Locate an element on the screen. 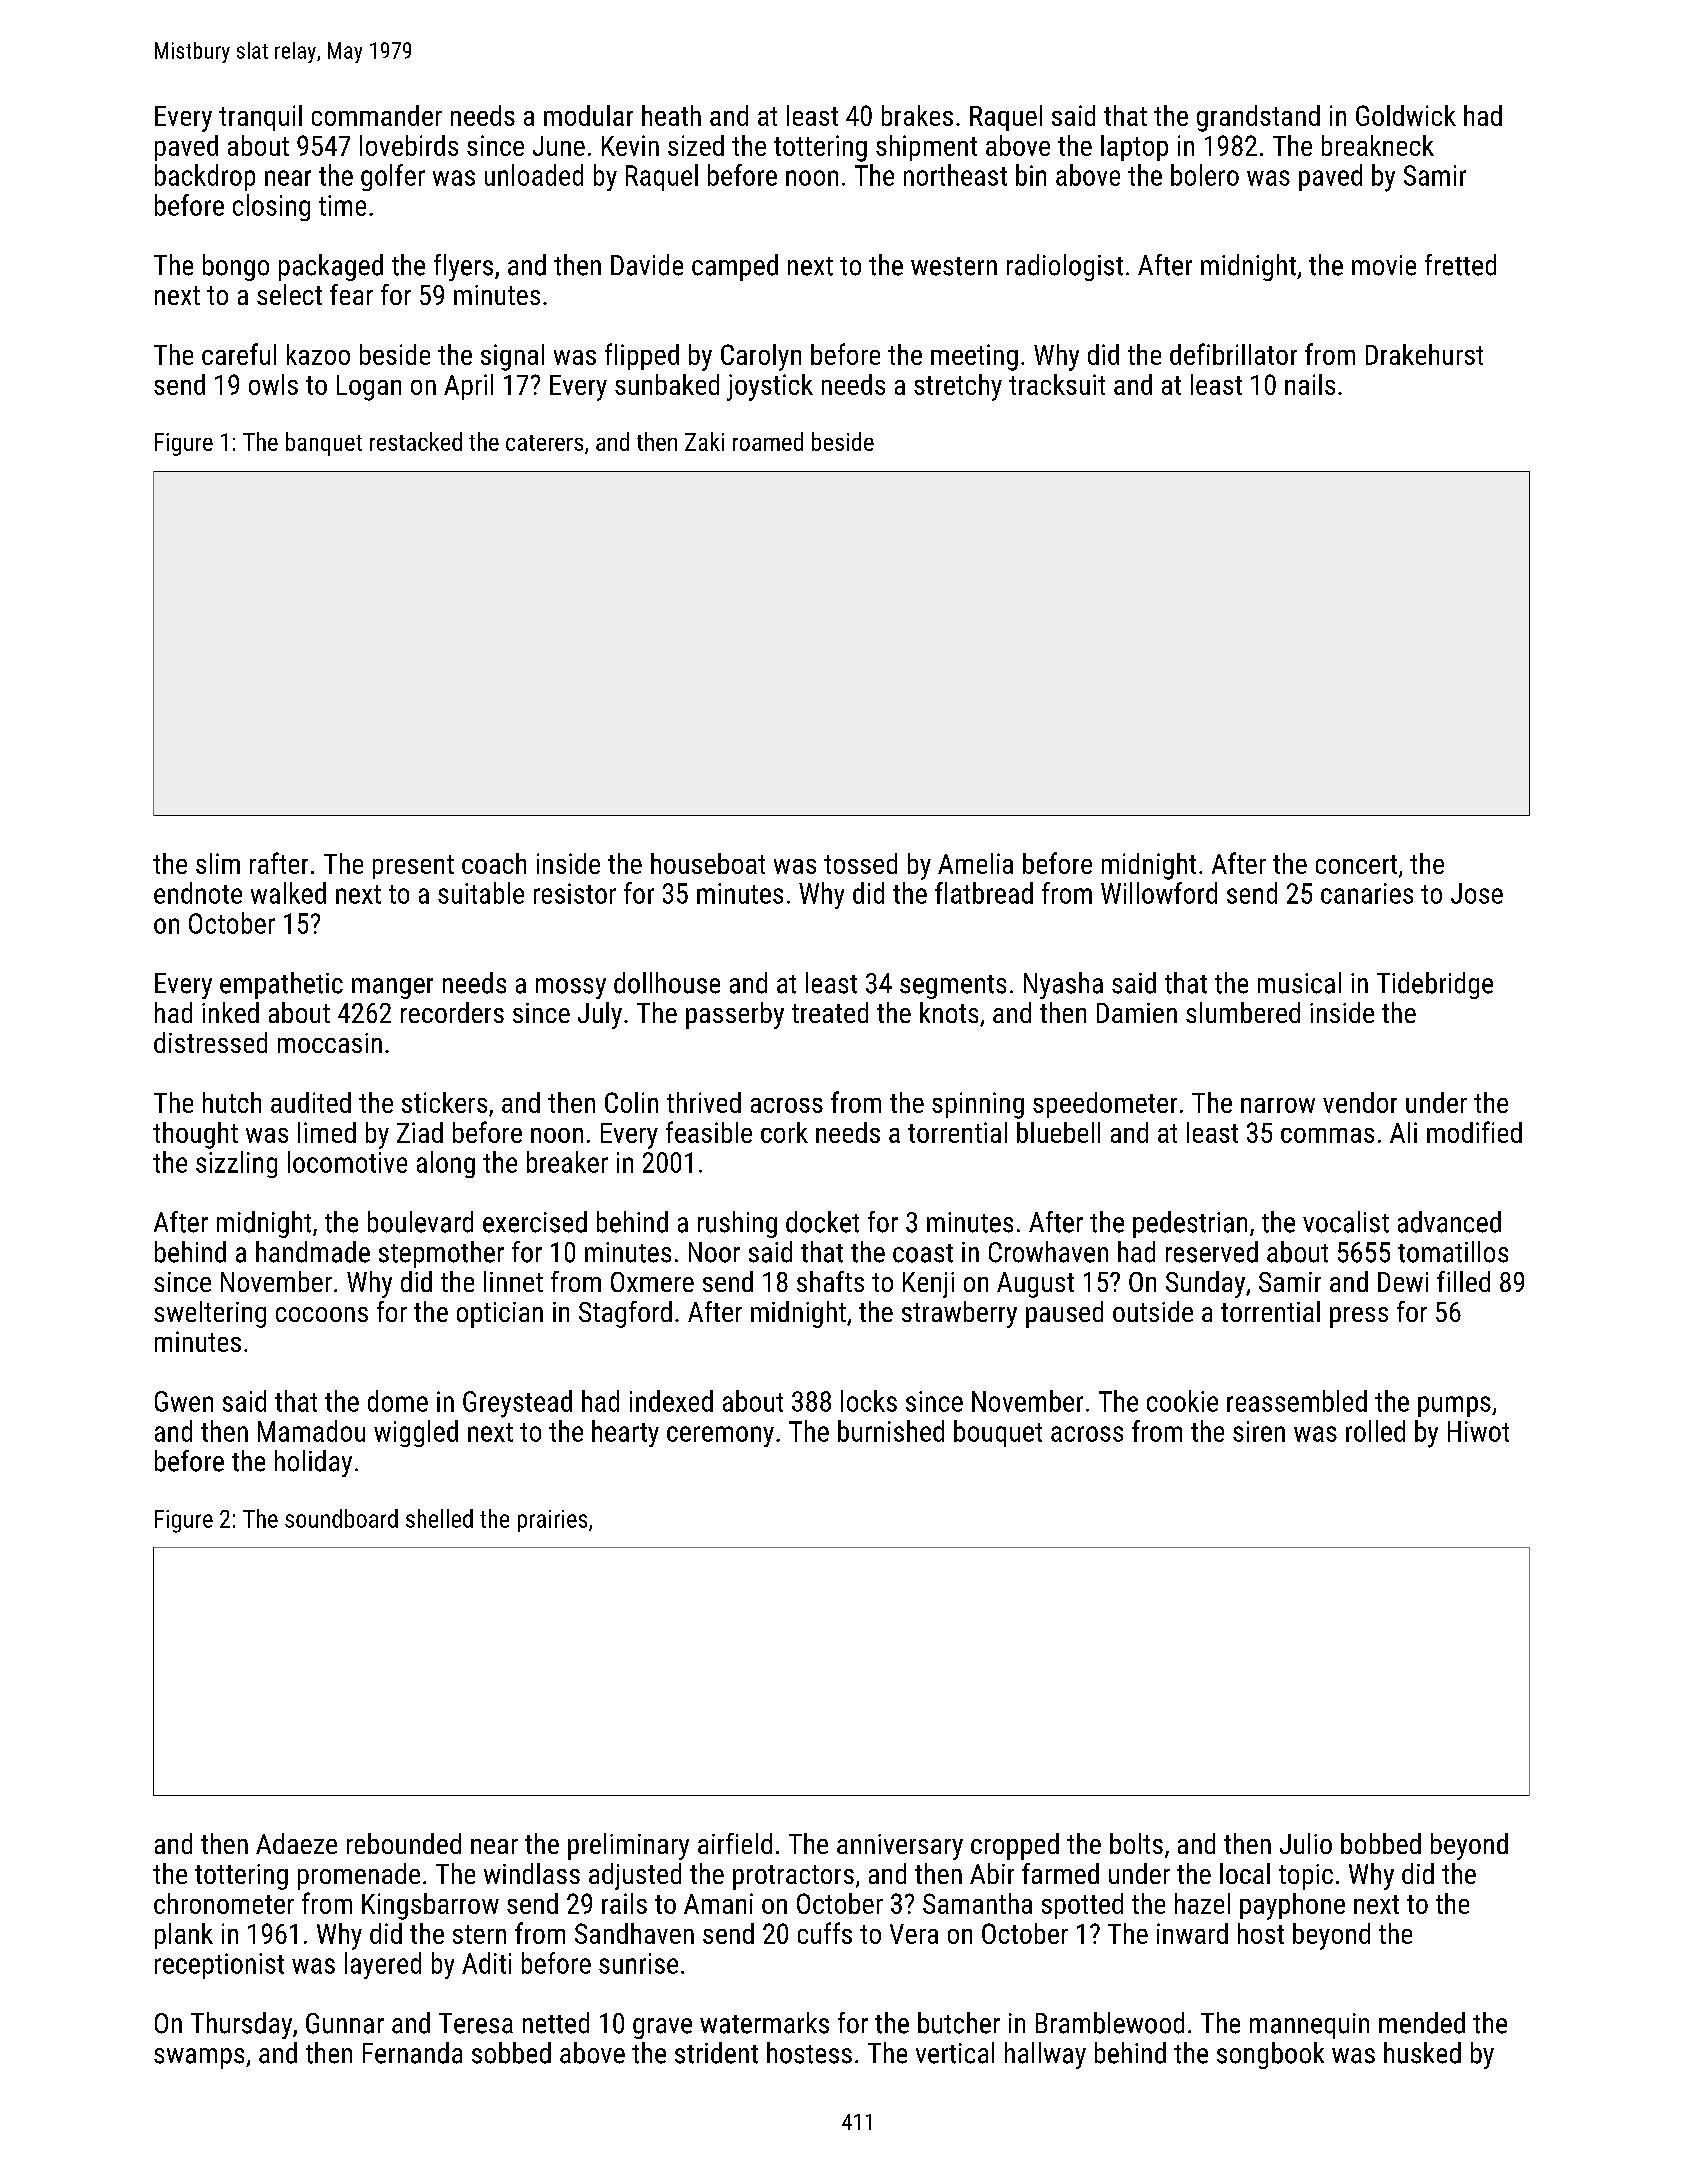 This screenshot has width=1683, height=2178. bobbed is located at coordinates (1381, 1843).
